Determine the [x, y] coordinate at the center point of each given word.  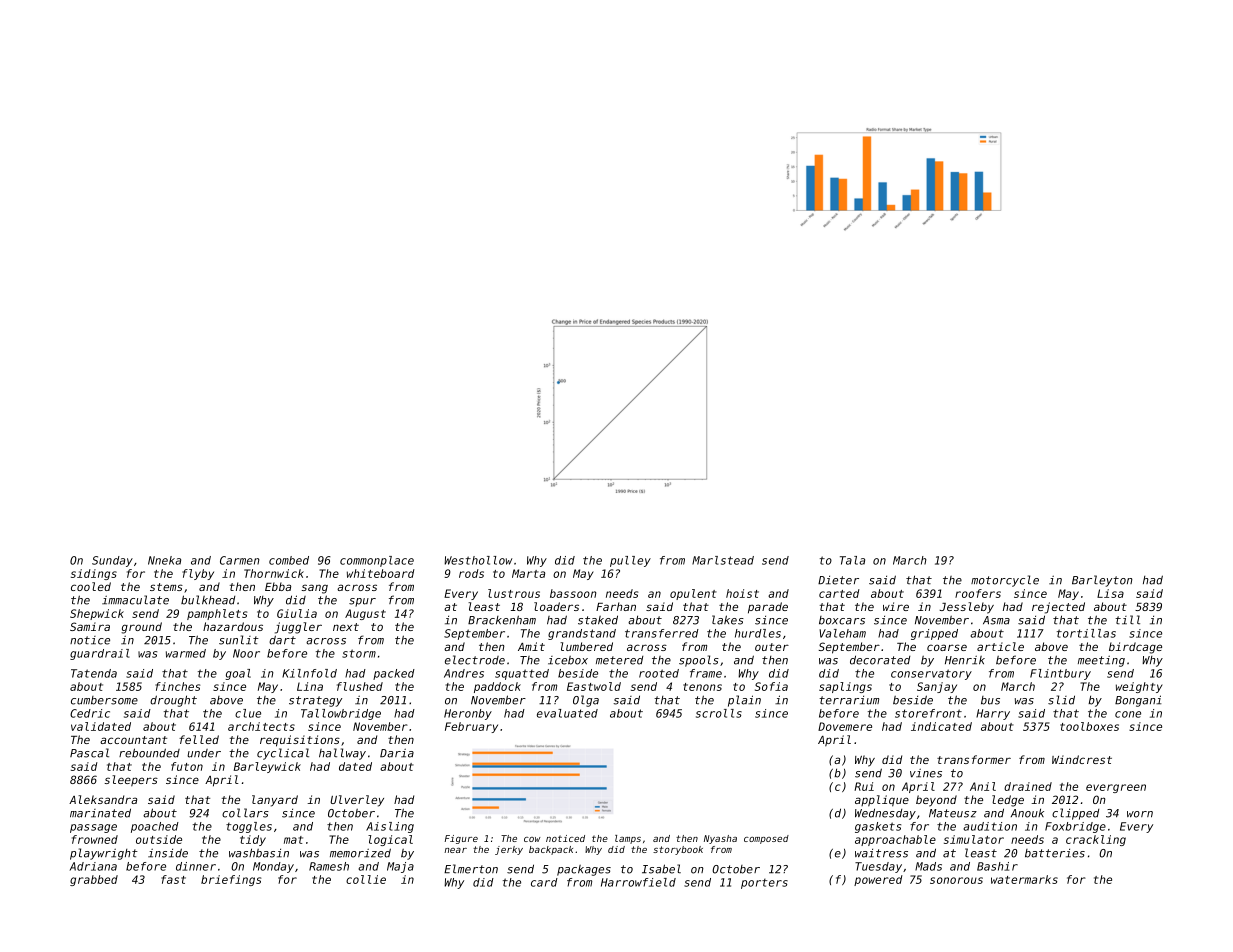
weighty [1139, 687]
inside [168, 853]
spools [699, 661]
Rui [864, 786]
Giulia [297, 613]
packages [584, 870]
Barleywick [267, 767]
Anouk [1027, 813]
